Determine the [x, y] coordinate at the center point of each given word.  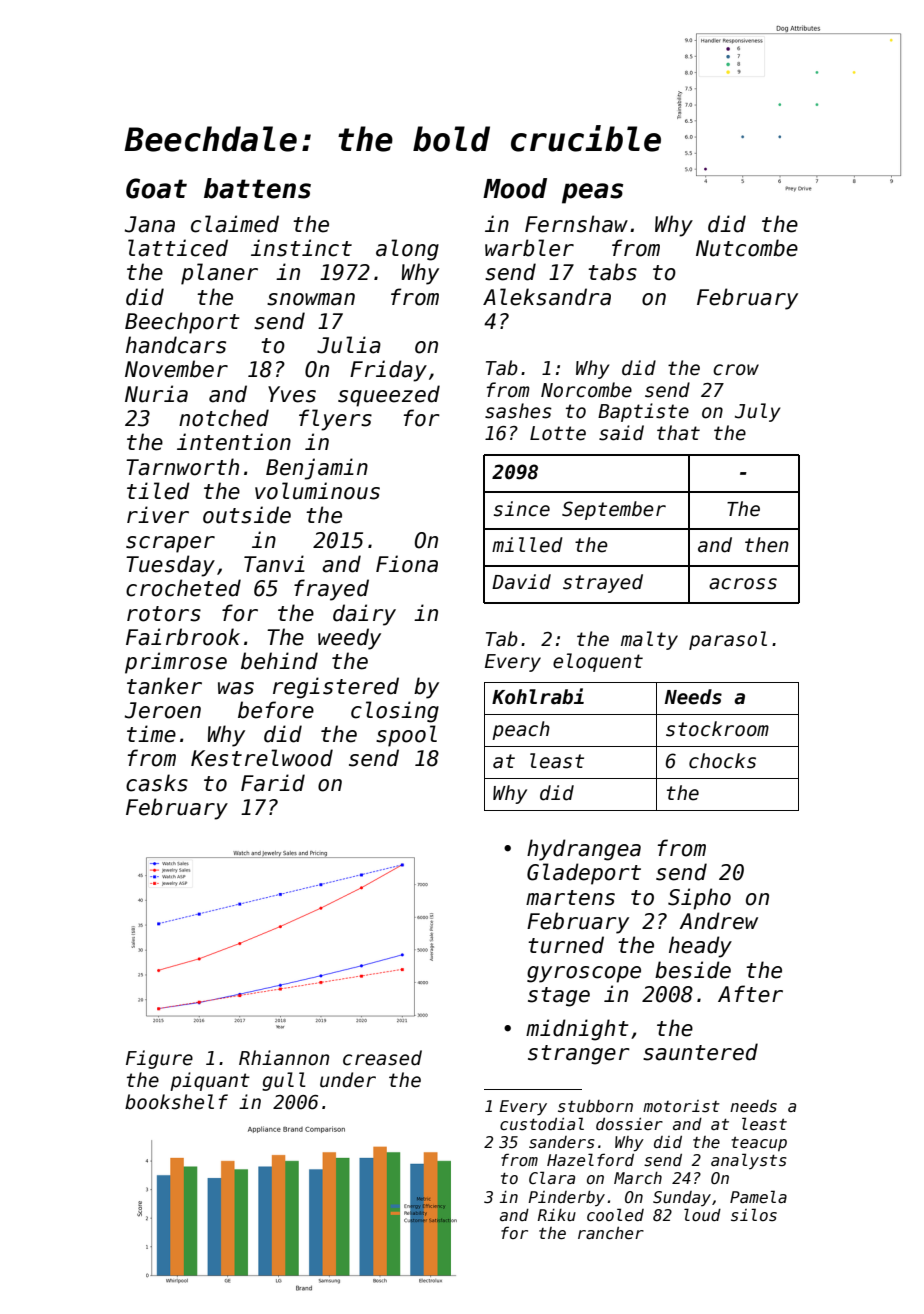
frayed [331, 590]
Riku [557, 1215]
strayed [603, 583]
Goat [156, 188]
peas [592, 193]
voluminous [317, 491]
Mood [515, 188]
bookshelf [176, 1102]
